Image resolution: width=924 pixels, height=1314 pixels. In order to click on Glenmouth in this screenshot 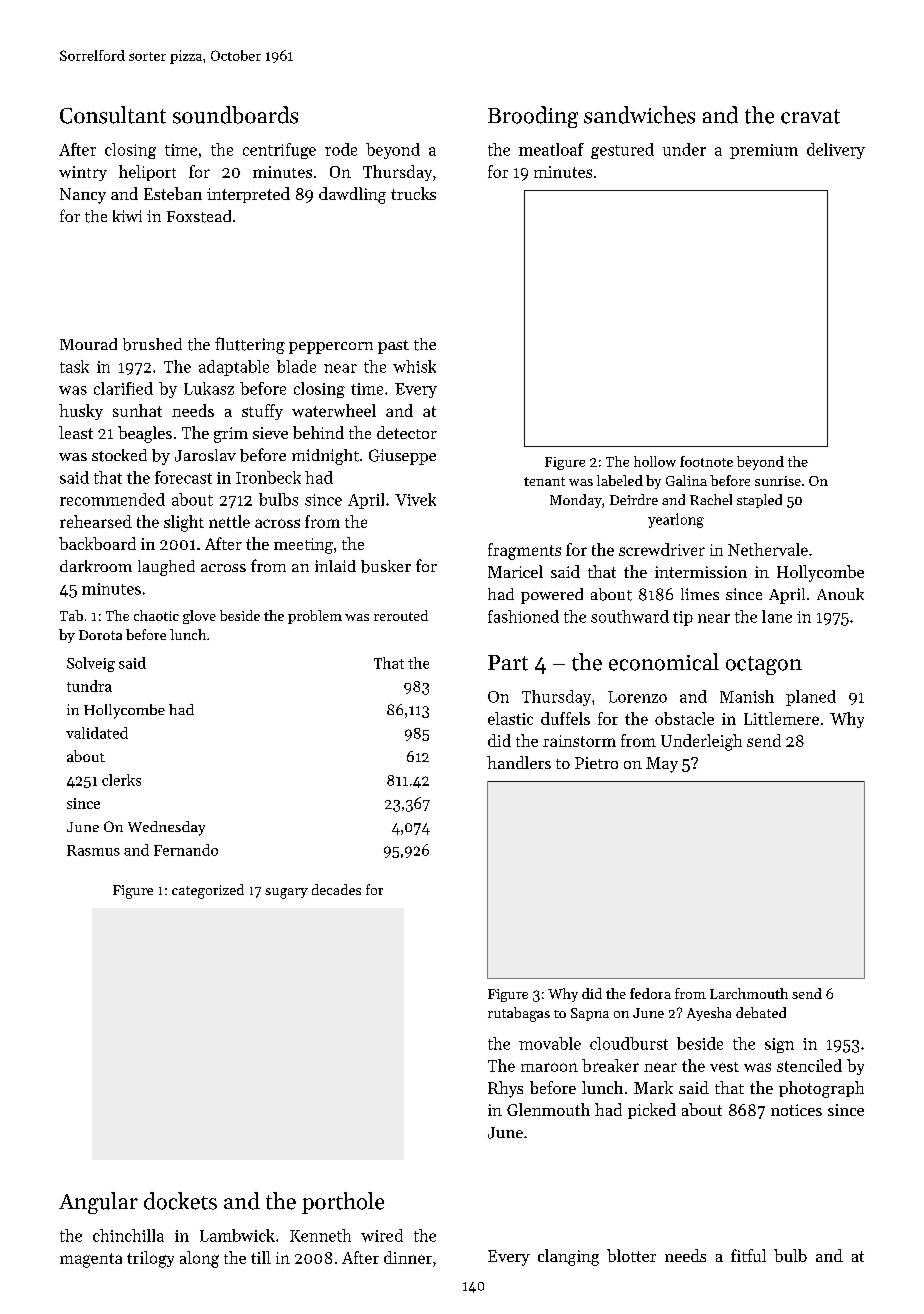, I will do `click(548, 1109)`.
